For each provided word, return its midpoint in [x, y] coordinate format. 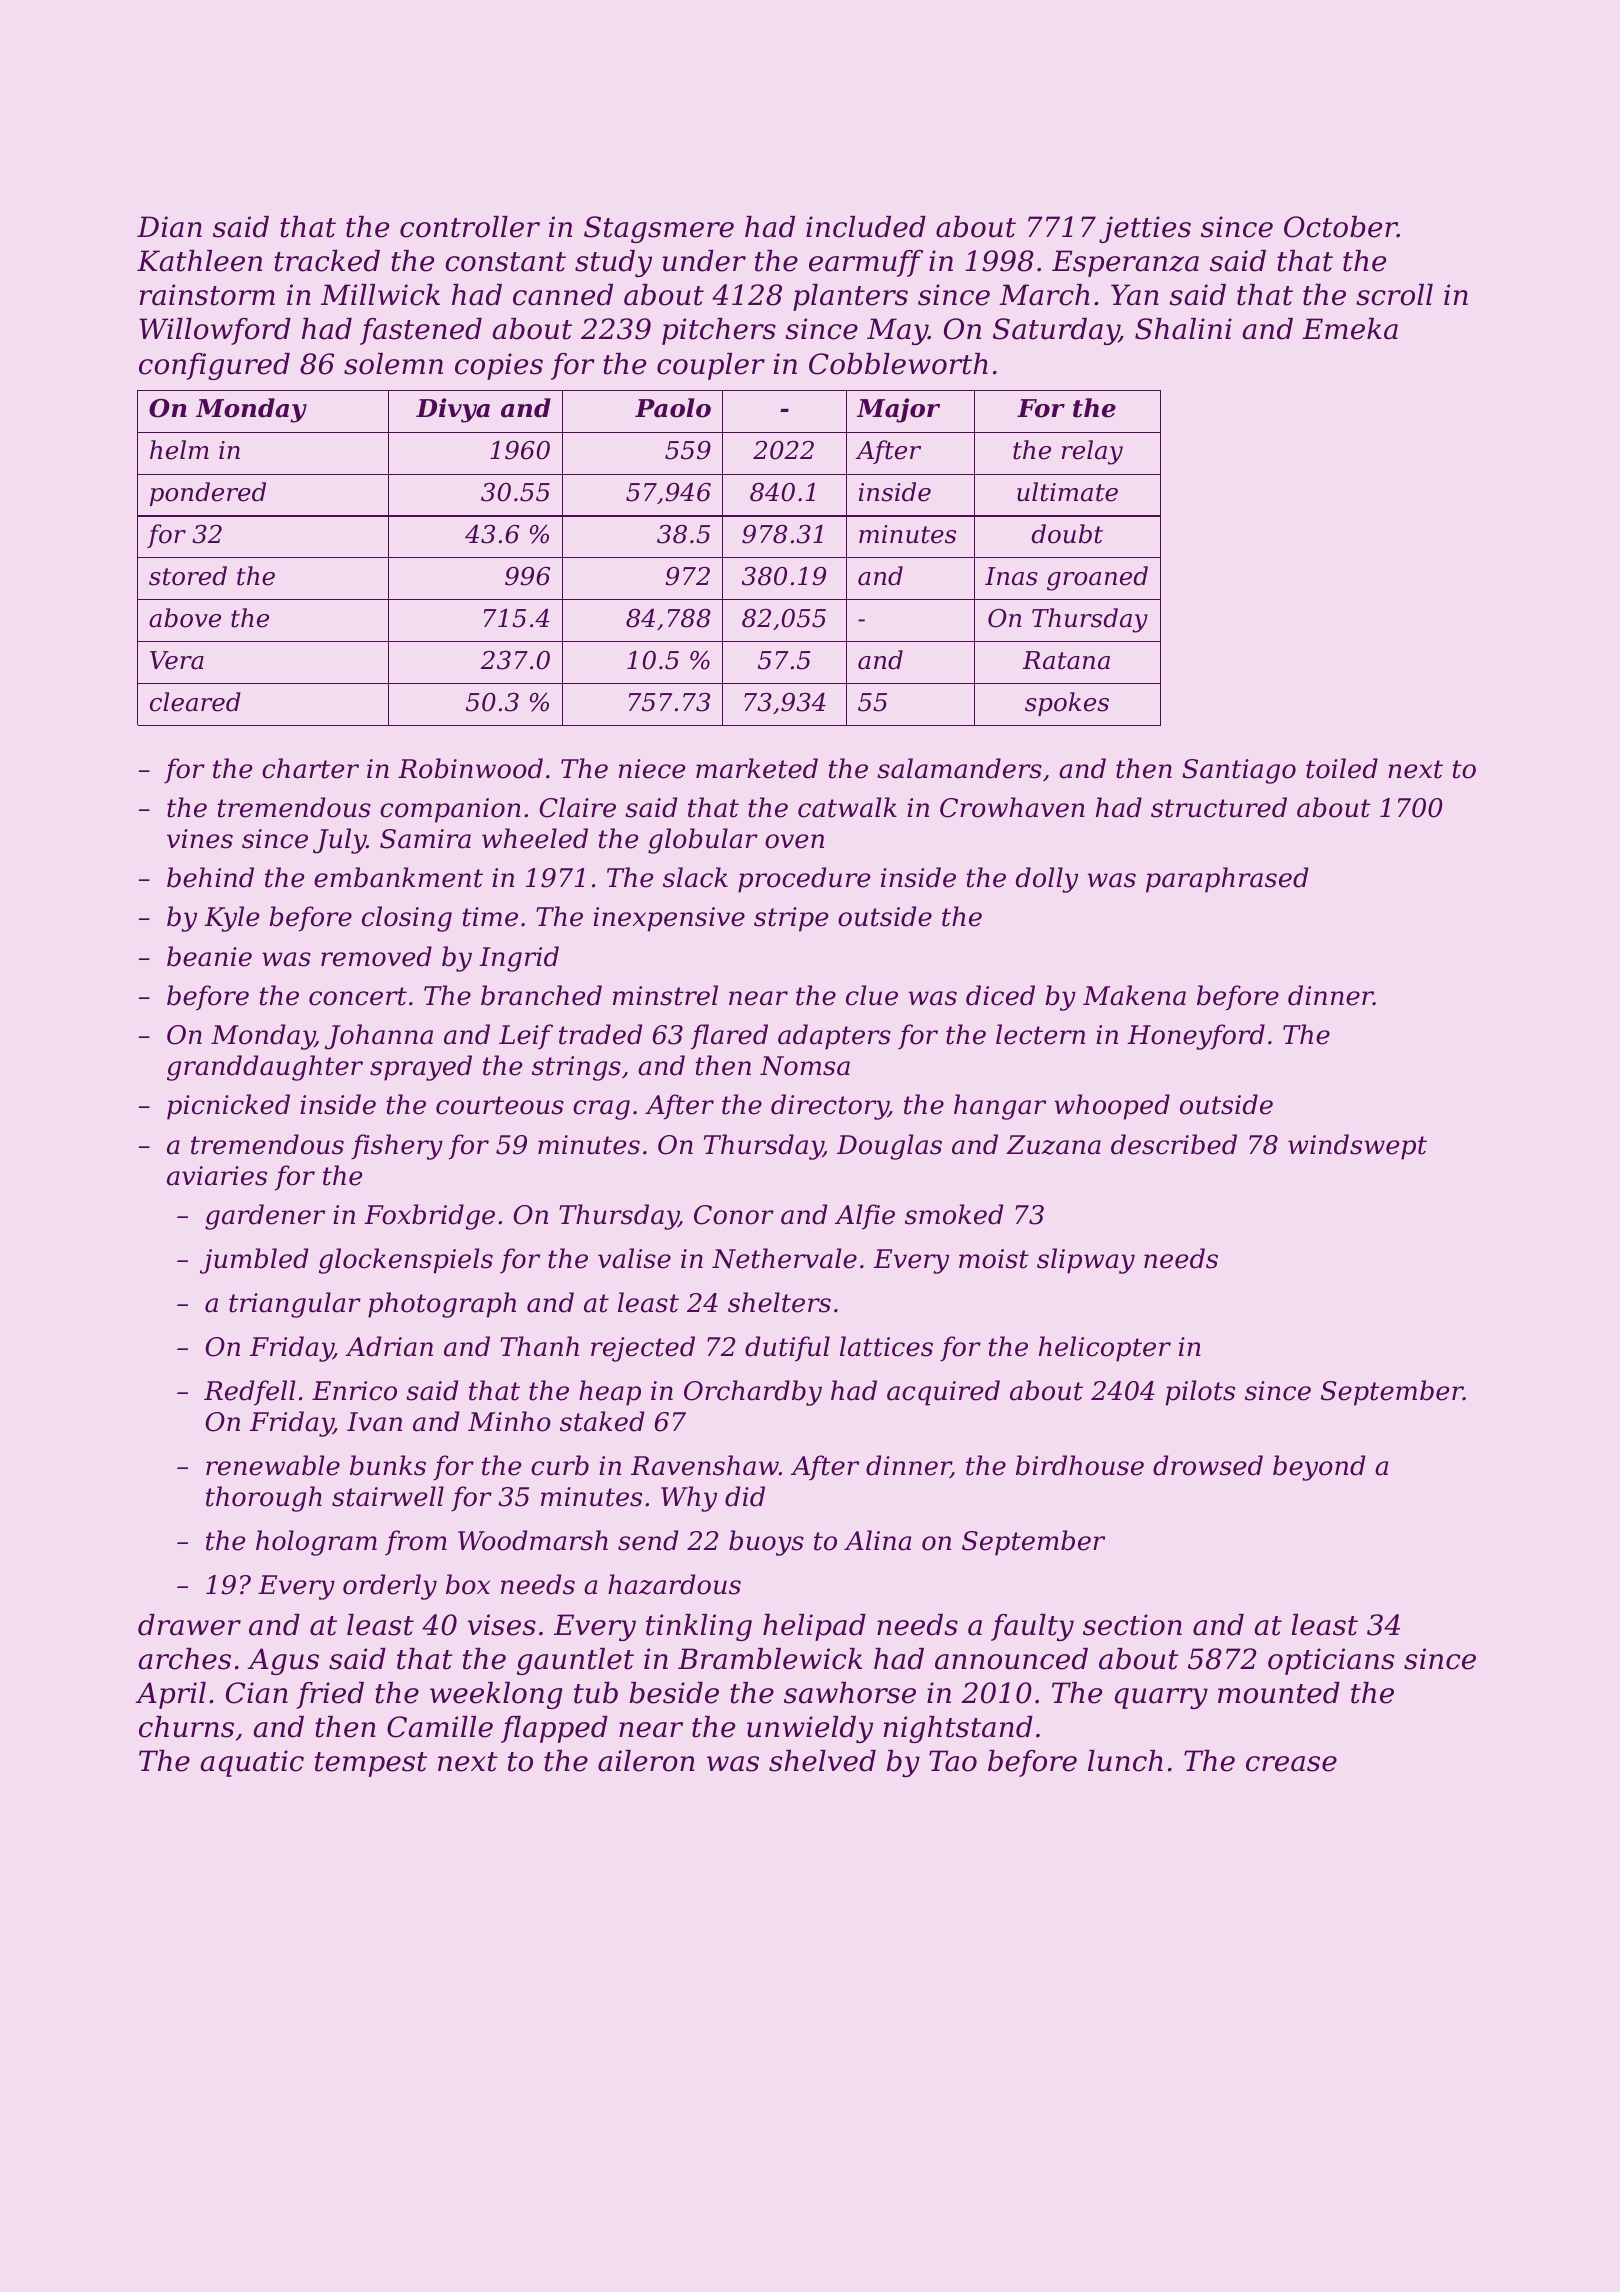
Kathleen [199, 261]
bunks [388, 1465]
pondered [208, 494]
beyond [1319, 1468]
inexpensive [669, 919]
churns [186, 1727]
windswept [1357, 1147]
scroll [1394, 295]
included [866, 227]
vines [200, 839]
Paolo [673, 408]
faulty [1032, 1627]
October [1340, 227]
